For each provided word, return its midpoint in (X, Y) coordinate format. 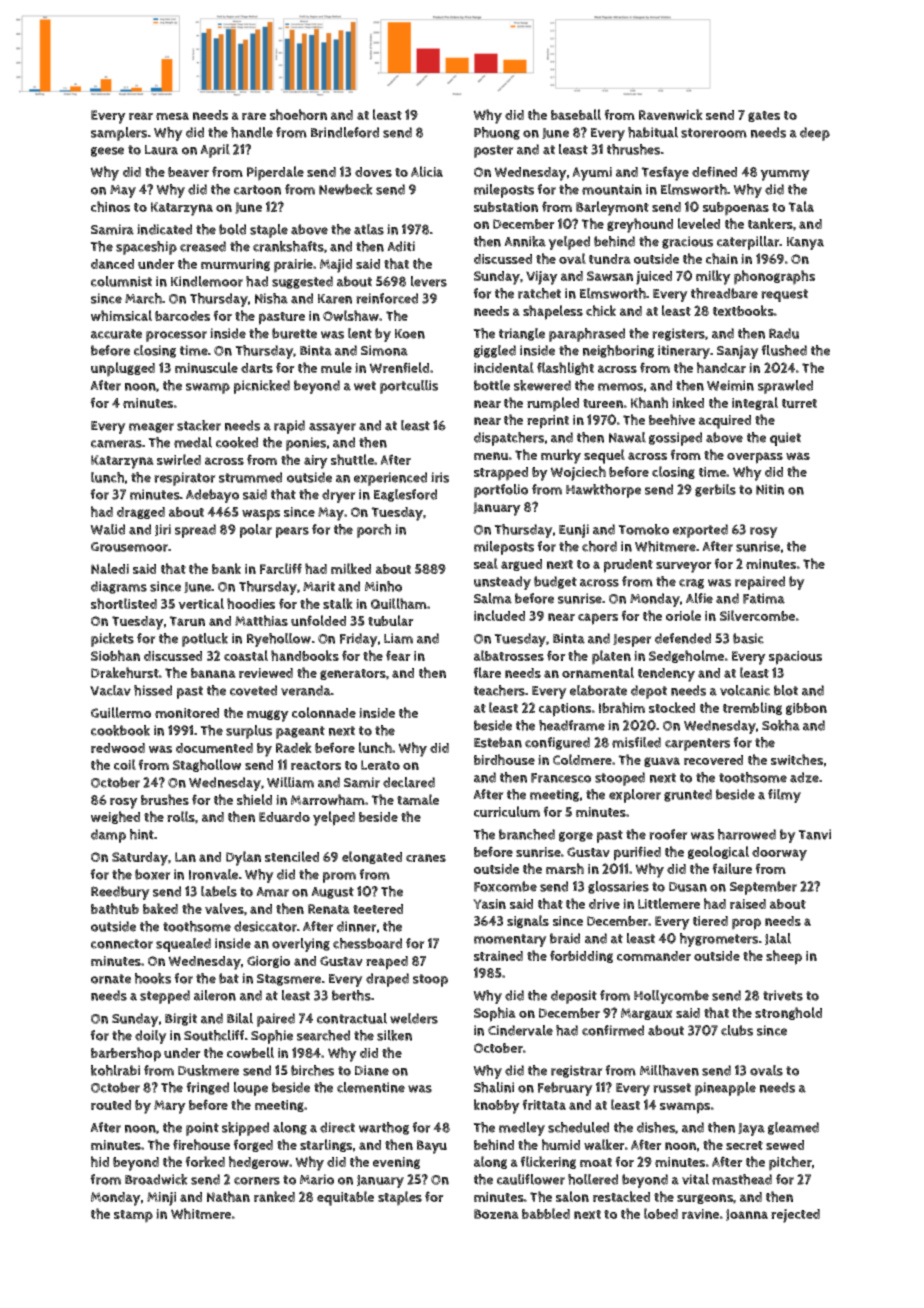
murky (561, 456)
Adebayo (212, 496)
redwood (118, 748)
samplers (119, 134)
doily (151, 1037)
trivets (783, 995)
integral (755, 403)
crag (691, 584)
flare (487, 672)
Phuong (497, 133)
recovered (713, 760)
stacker (199, 425)
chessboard (367, 943)
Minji (161, 1199)
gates (764, 116)
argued (521, 565)
